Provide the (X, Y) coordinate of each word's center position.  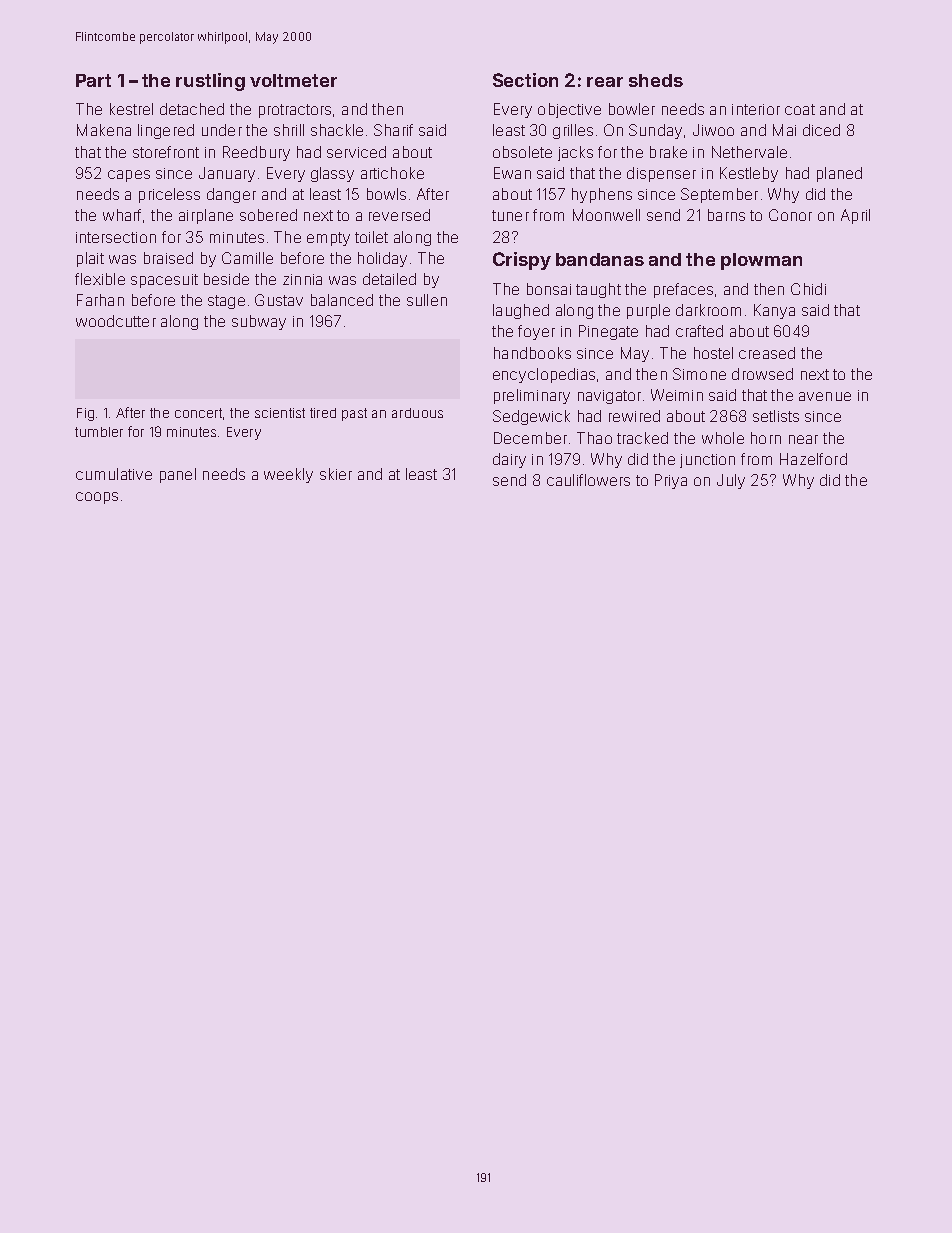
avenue (825, 396)
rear (605, 82)
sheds (656, 80)
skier (336, 474)
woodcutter (116, 321)
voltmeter (293, 80)
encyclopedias (544, 375)
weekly (288, 475)
